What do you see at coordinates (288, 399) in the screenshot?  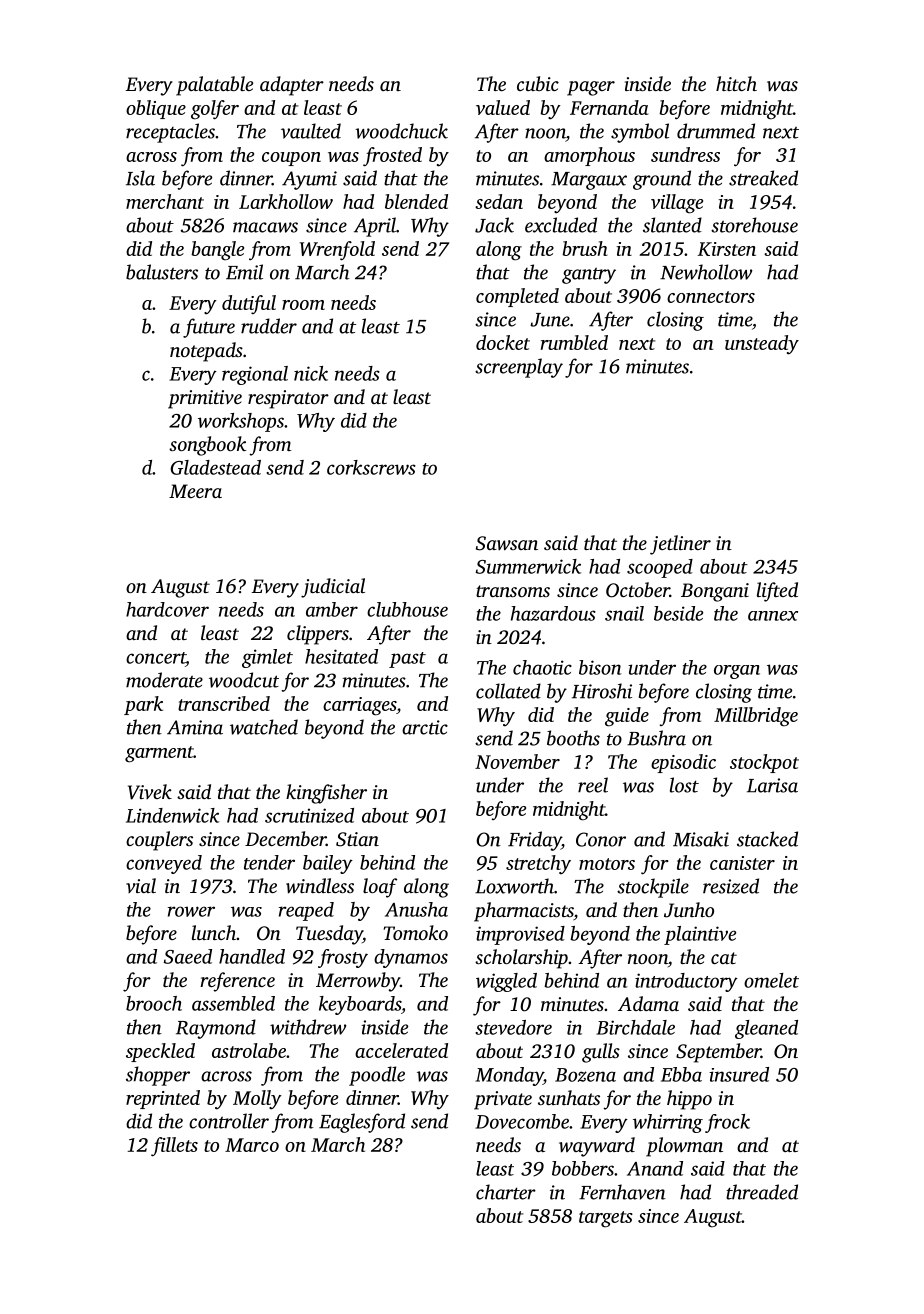 I see `respirator` at bounding box center [288, 399].
